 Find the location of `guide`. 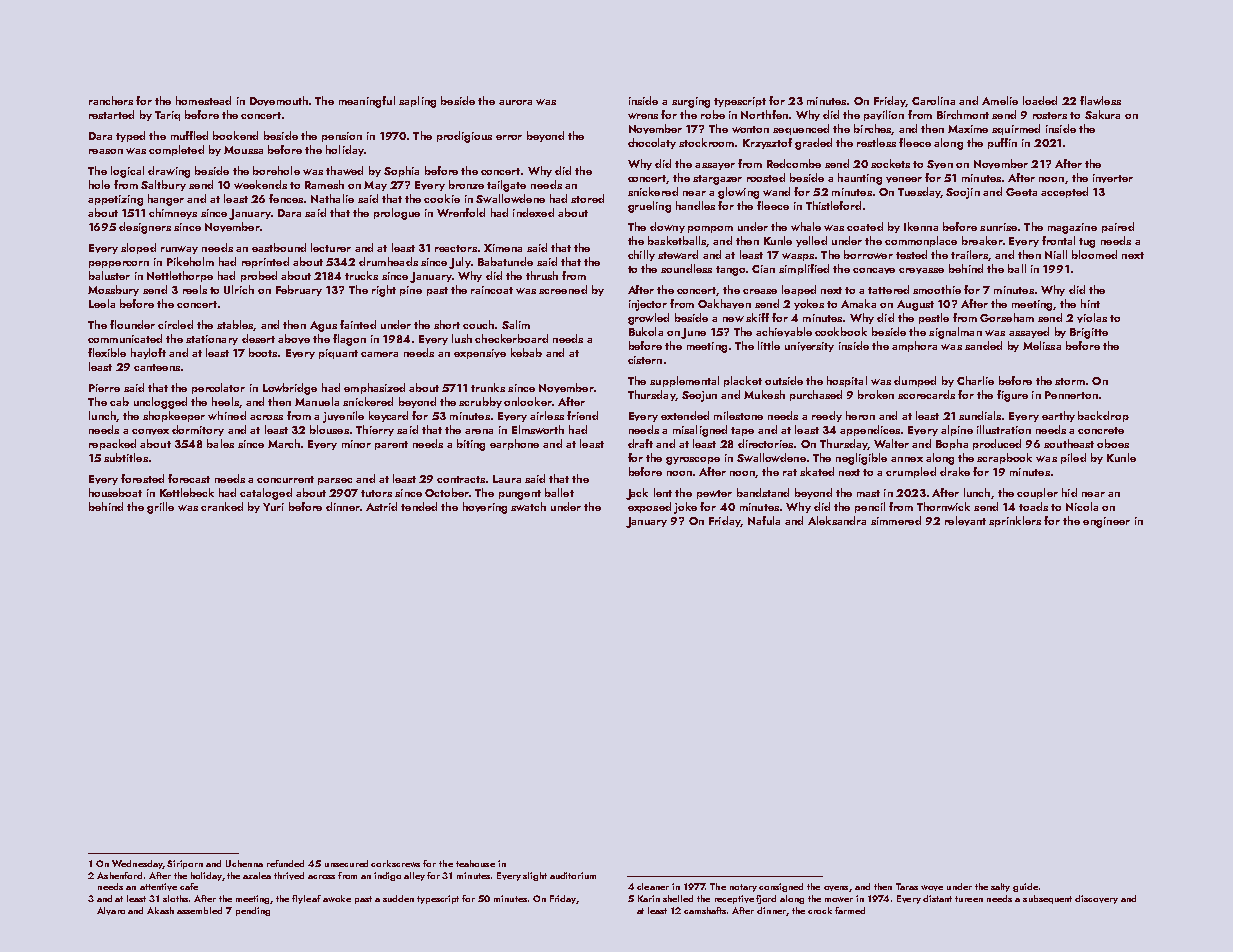

guide is located at coordinates (1025, 887).
